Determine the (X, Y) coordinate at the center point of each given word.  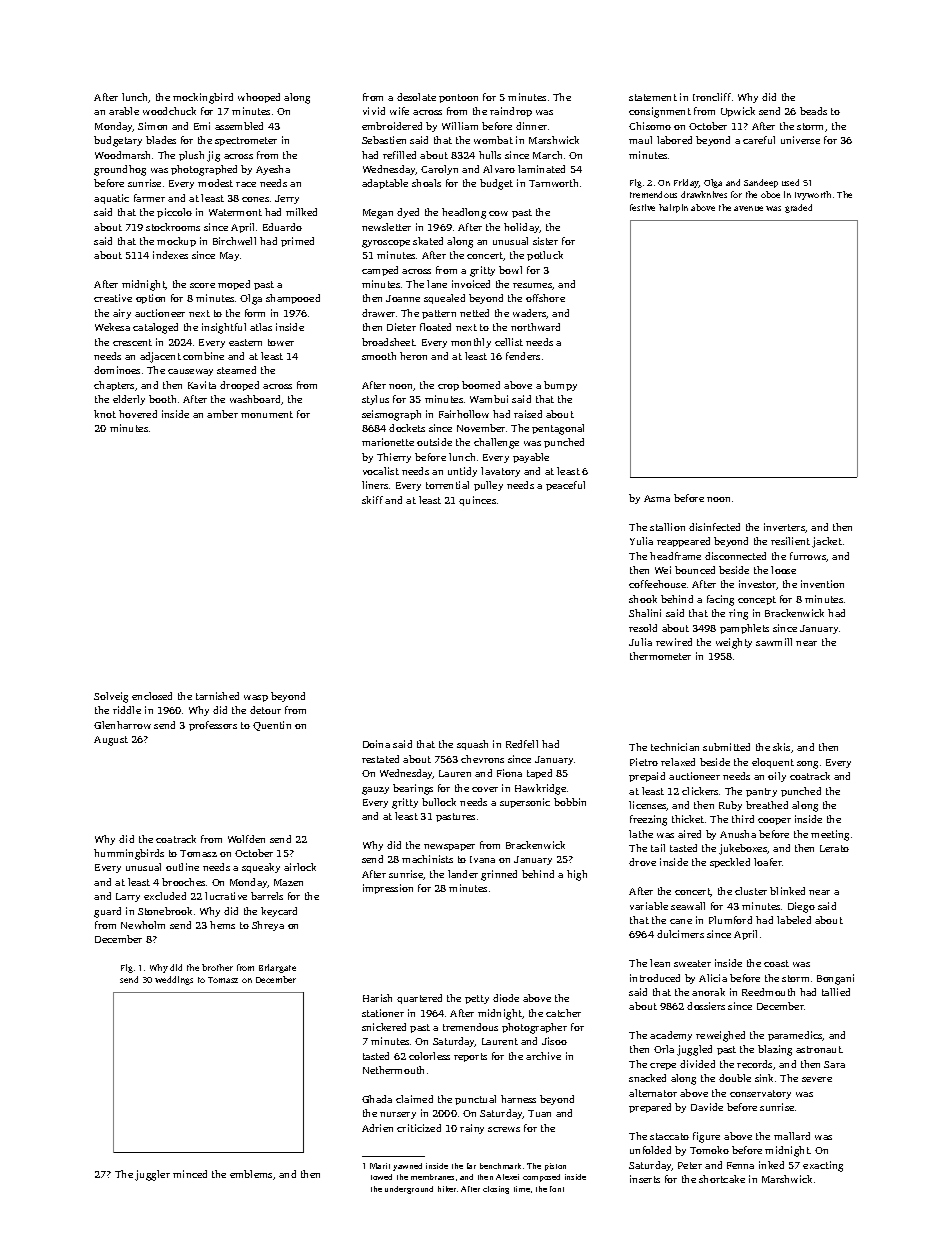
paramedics (795, 1036)
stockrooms (173, 227)
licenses (648, 806)
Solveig (111, 697)
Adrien (377, 1128)
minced (190, 1174)
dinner (531, 126)
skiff (372, 500)
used (790, 182)
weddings (174, 980)
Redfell (522, 744)
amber (222, 414)
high (577, 875)
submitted (726, 747)
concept (757, 600)
